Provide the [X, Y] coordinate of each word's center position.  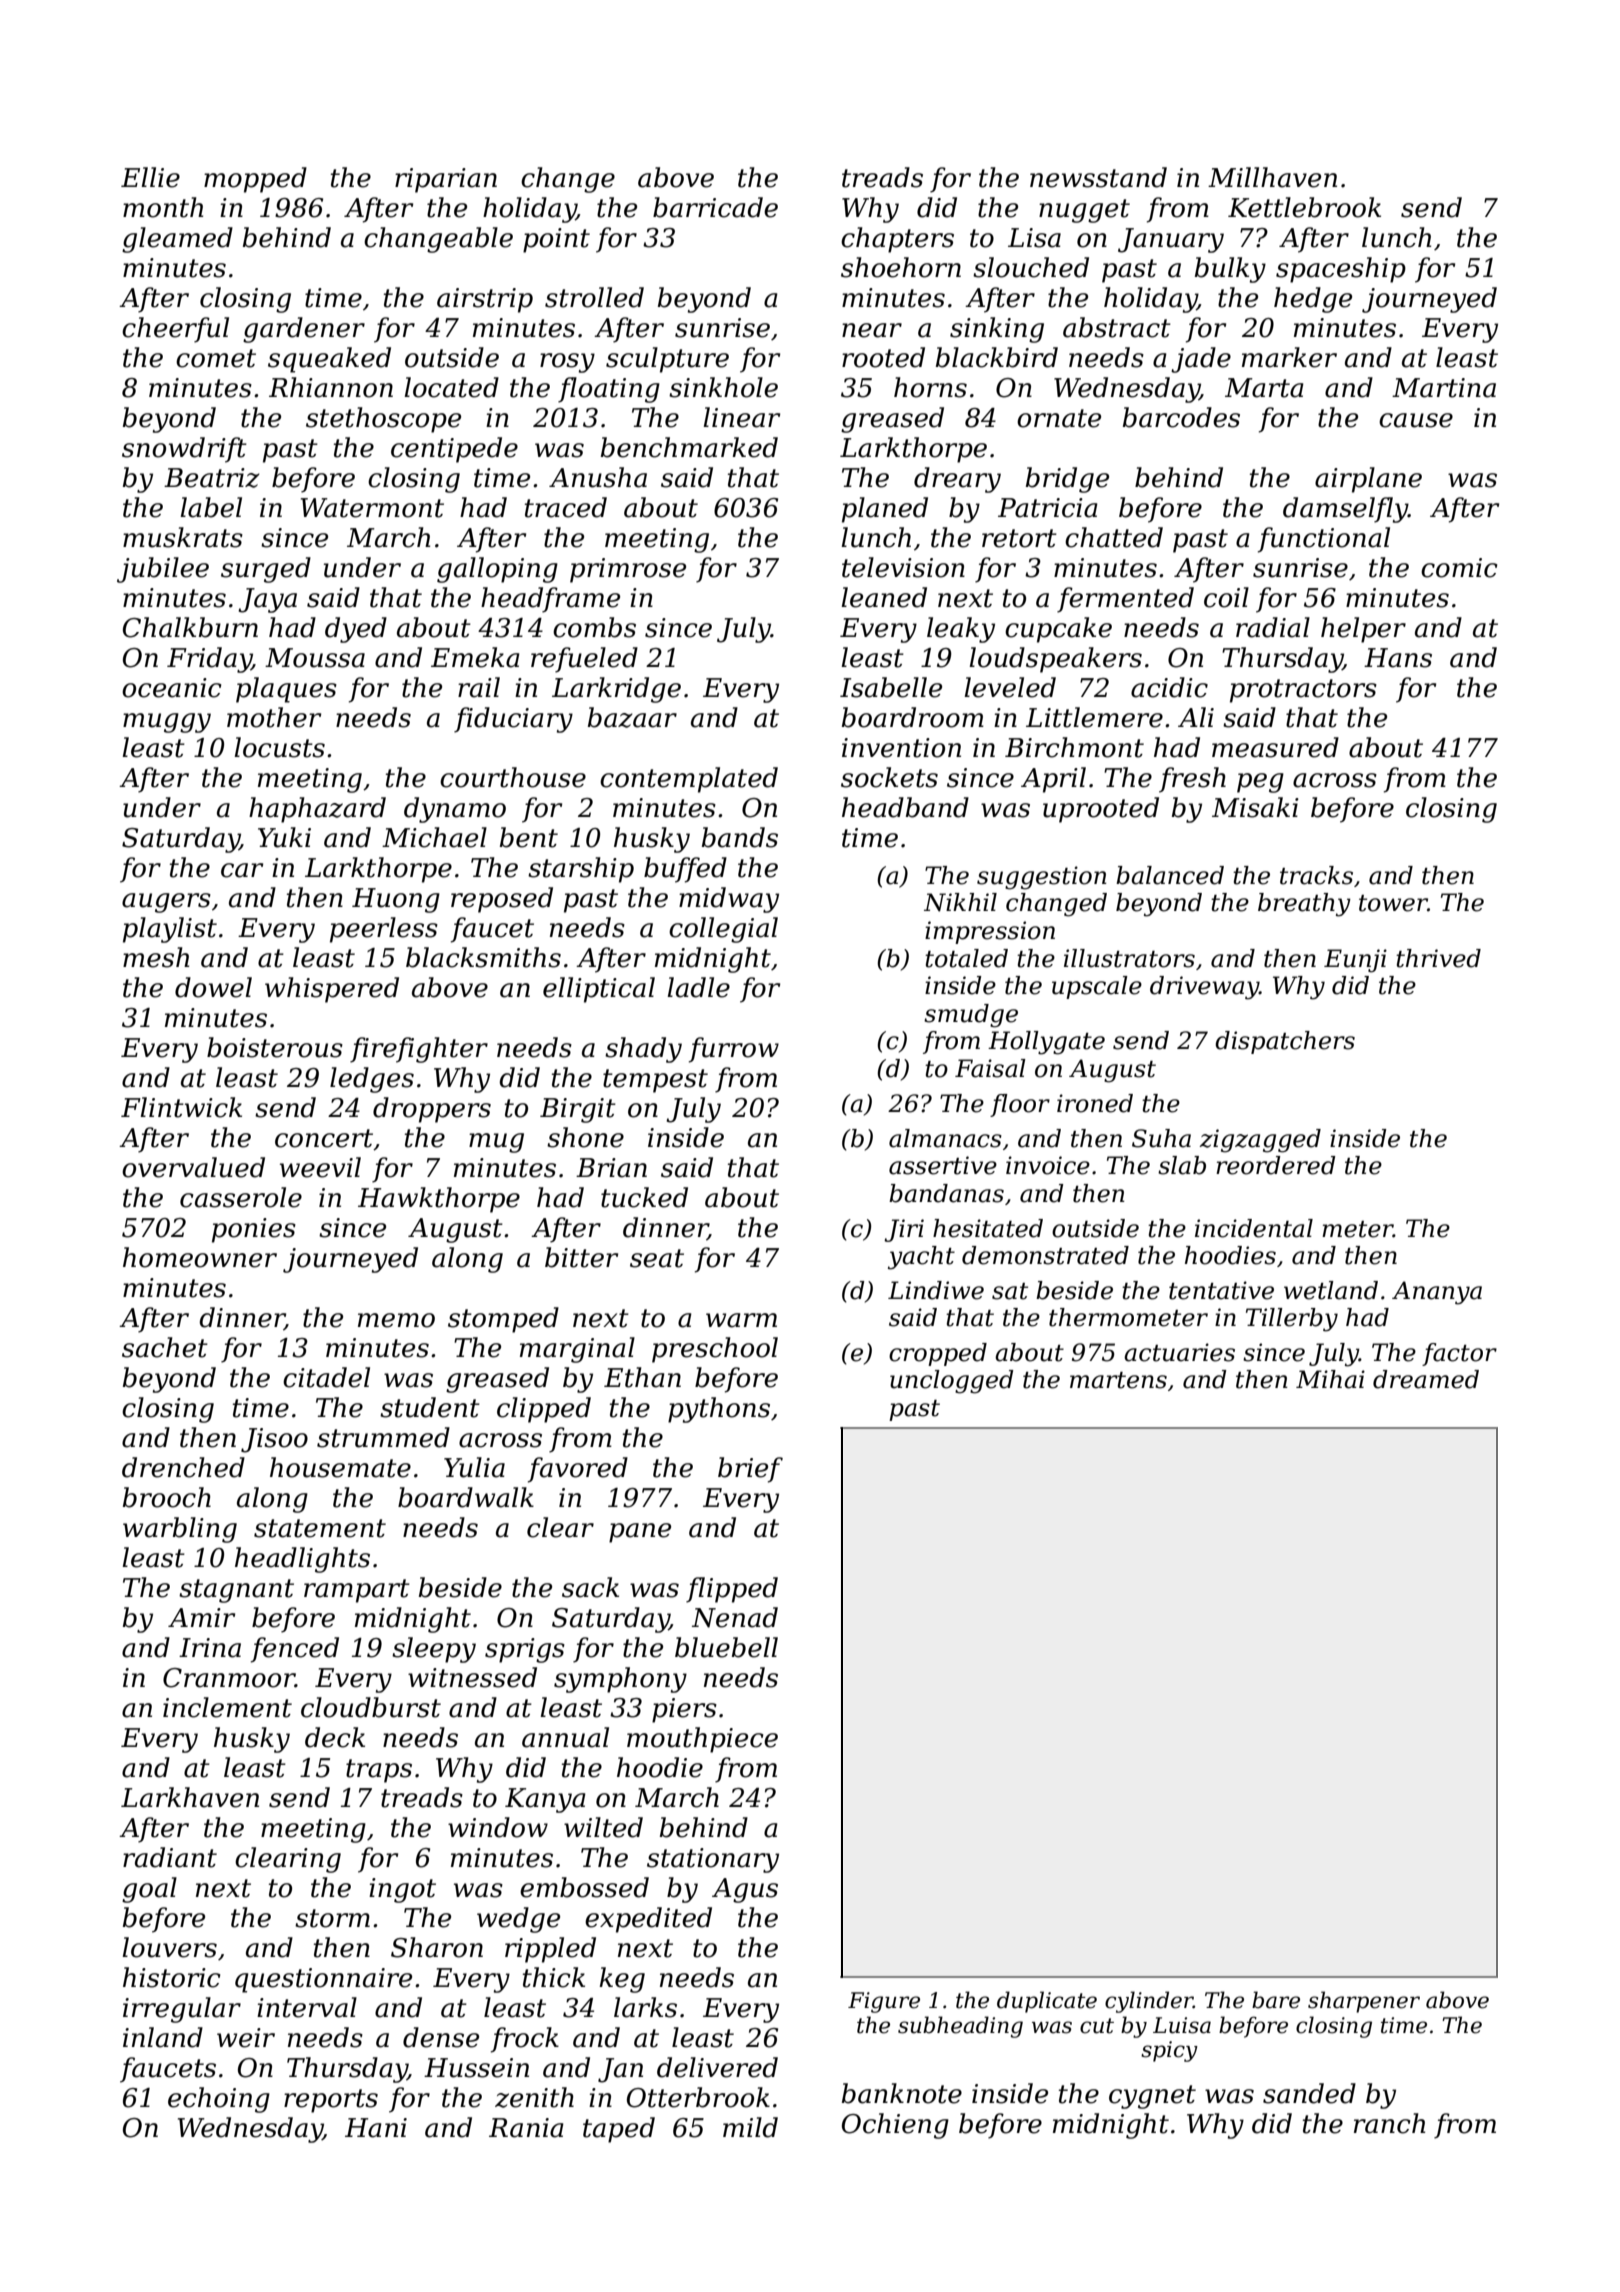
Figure [884, 2002]
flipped [732, 1590]
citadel [326, 1377]
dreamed [1426, 1379]
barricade [715, 207]
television [903, 567]
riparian [446, 180]
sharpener [1364, 2002]
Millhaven [1272, 177]
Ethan [642, 1377]
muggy [167, 723]
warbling [180, 1530]
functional [1324, 540]
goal [149, 1890]
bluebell [726, 1647]
